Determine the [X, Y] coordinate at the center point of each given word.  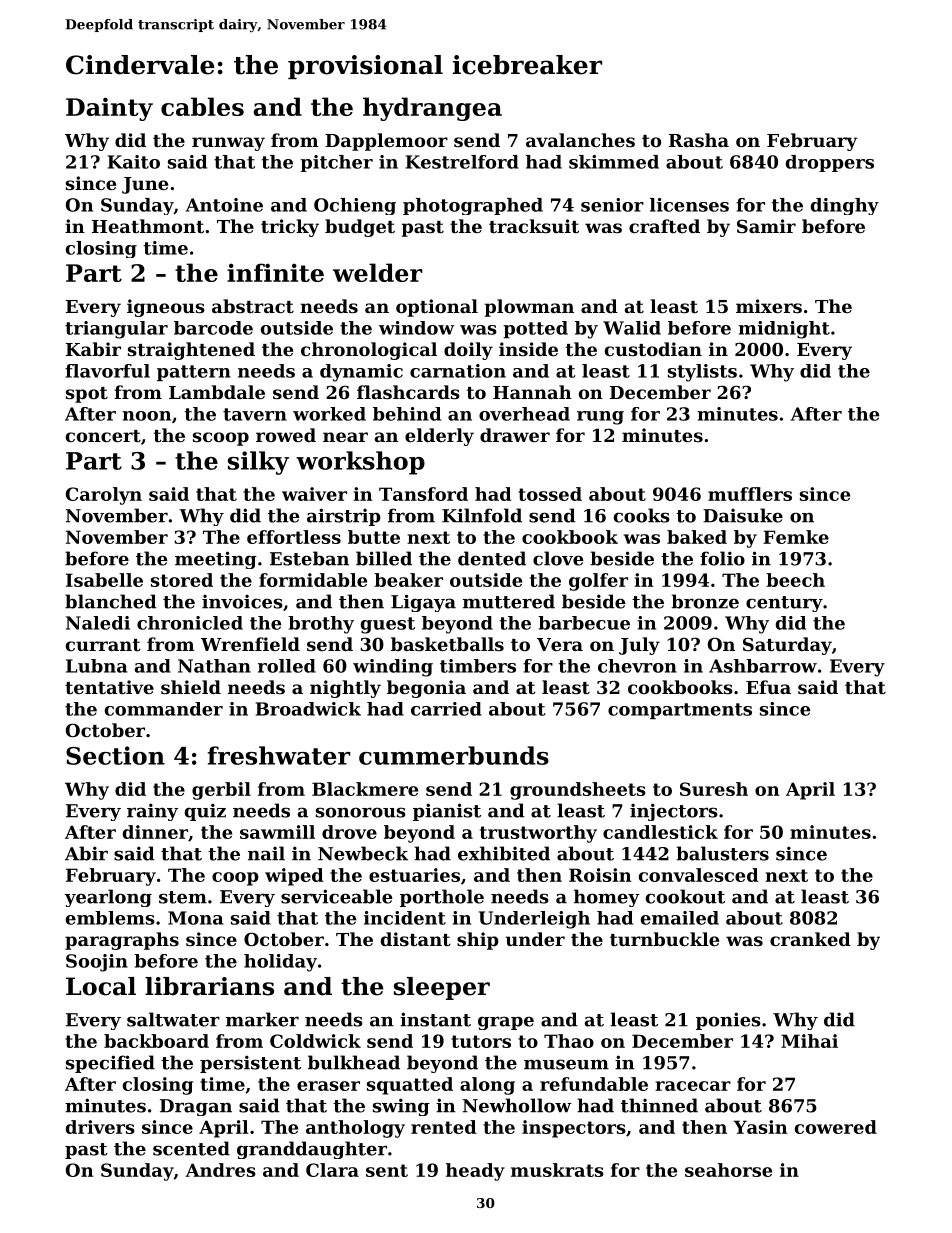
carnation [458, 371]
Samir [766, 226]
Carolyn [104, 496]
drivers [100, 1127]
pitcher [336, 163]
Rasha [699, 140]
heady [475, 1172]
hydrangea [432, 109]
